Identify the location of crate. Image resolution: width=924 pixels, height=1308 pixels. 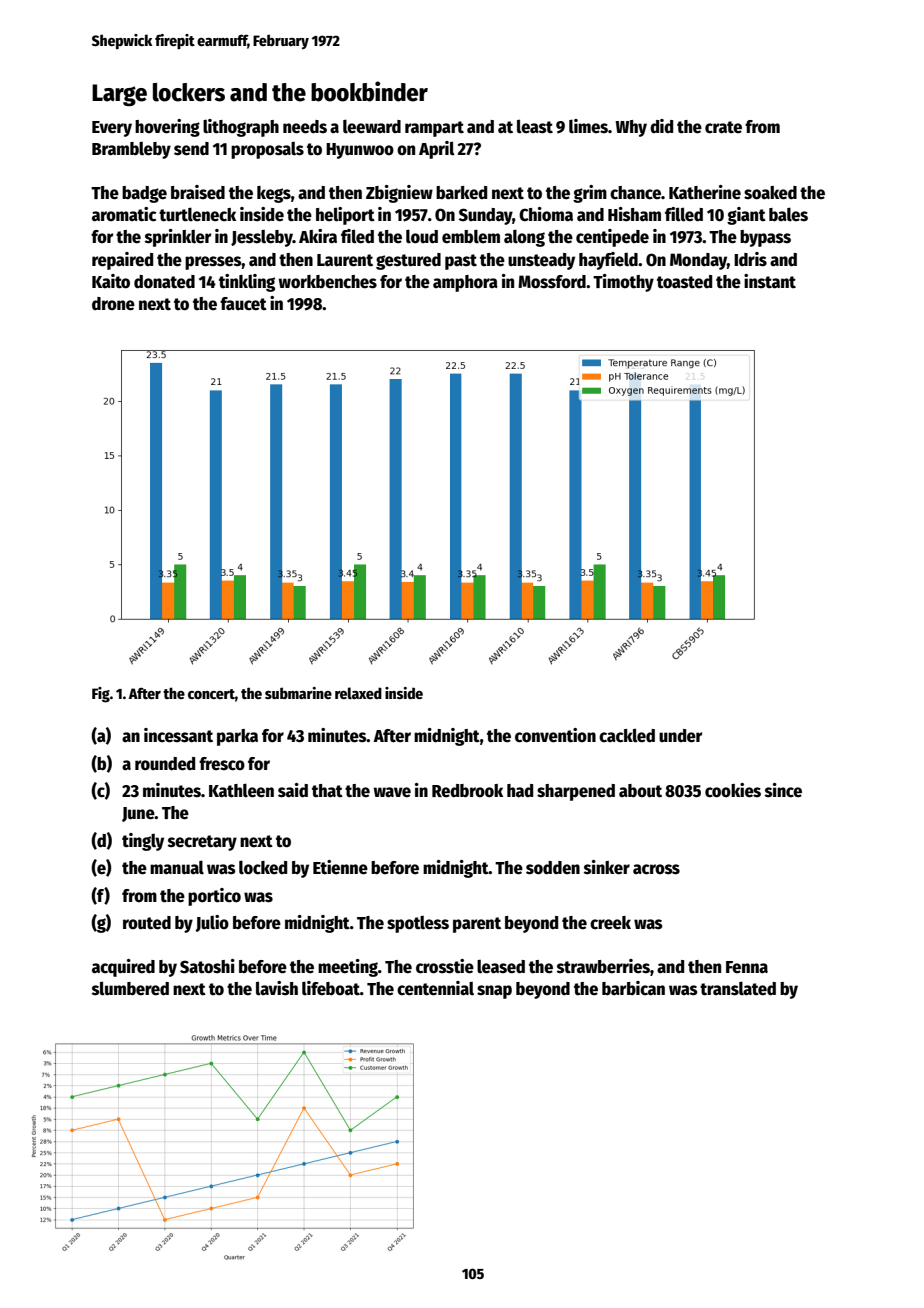
(723, 127).
